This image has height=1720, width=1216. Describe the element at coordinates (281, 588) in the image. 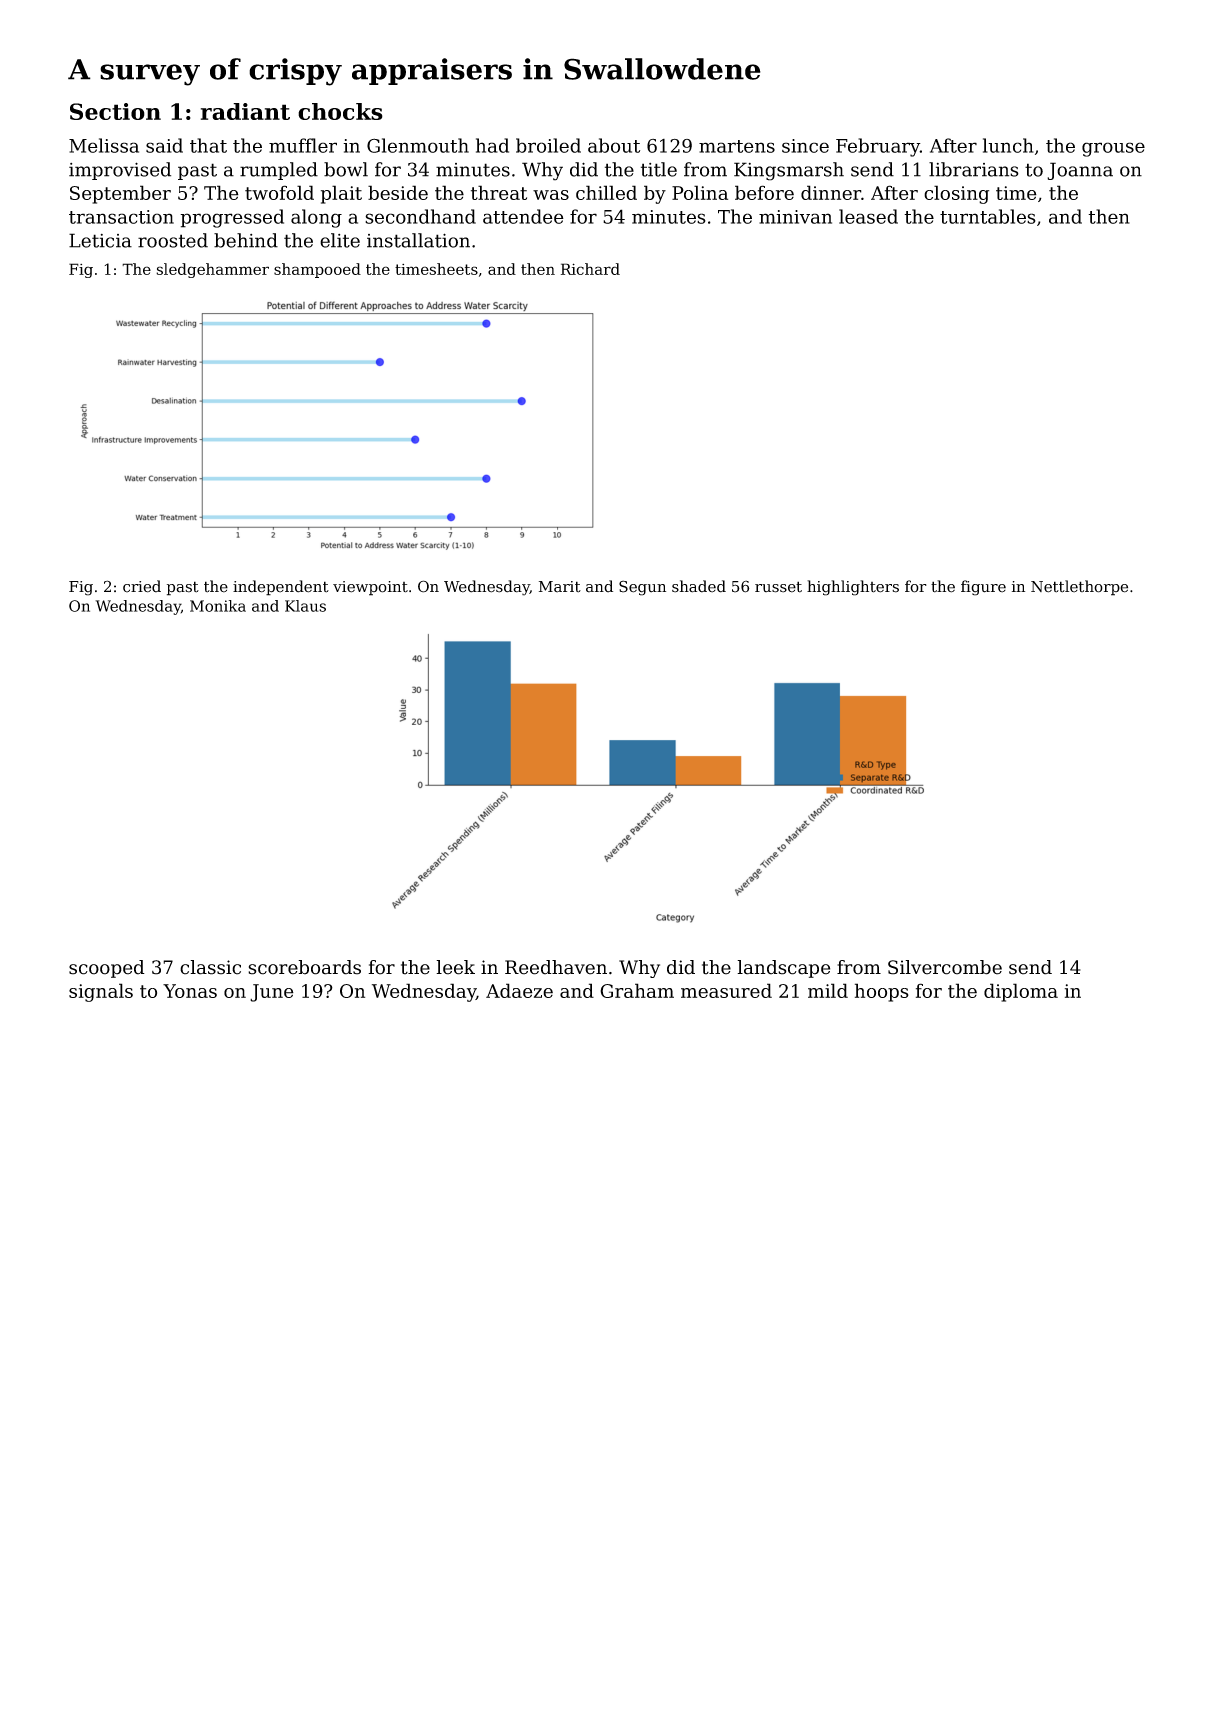

I see `independent` at that location.
